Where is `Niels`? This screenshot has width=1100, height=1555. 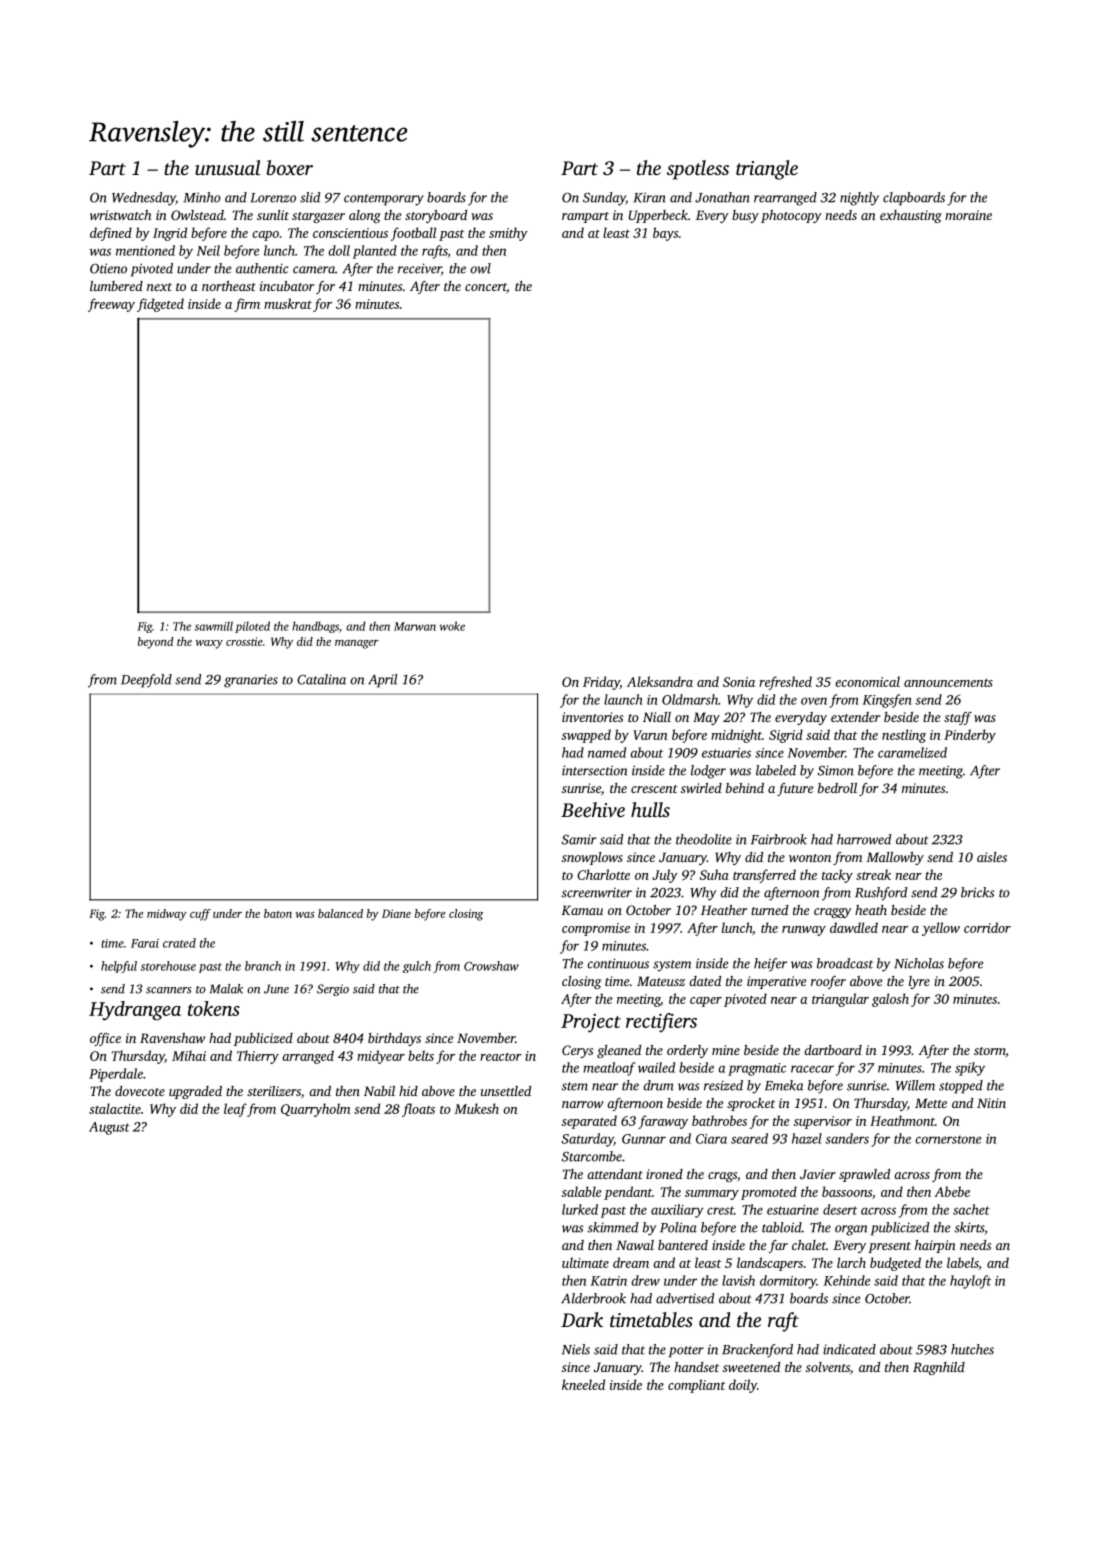
Niels is located at coordinates (576, 1349).
